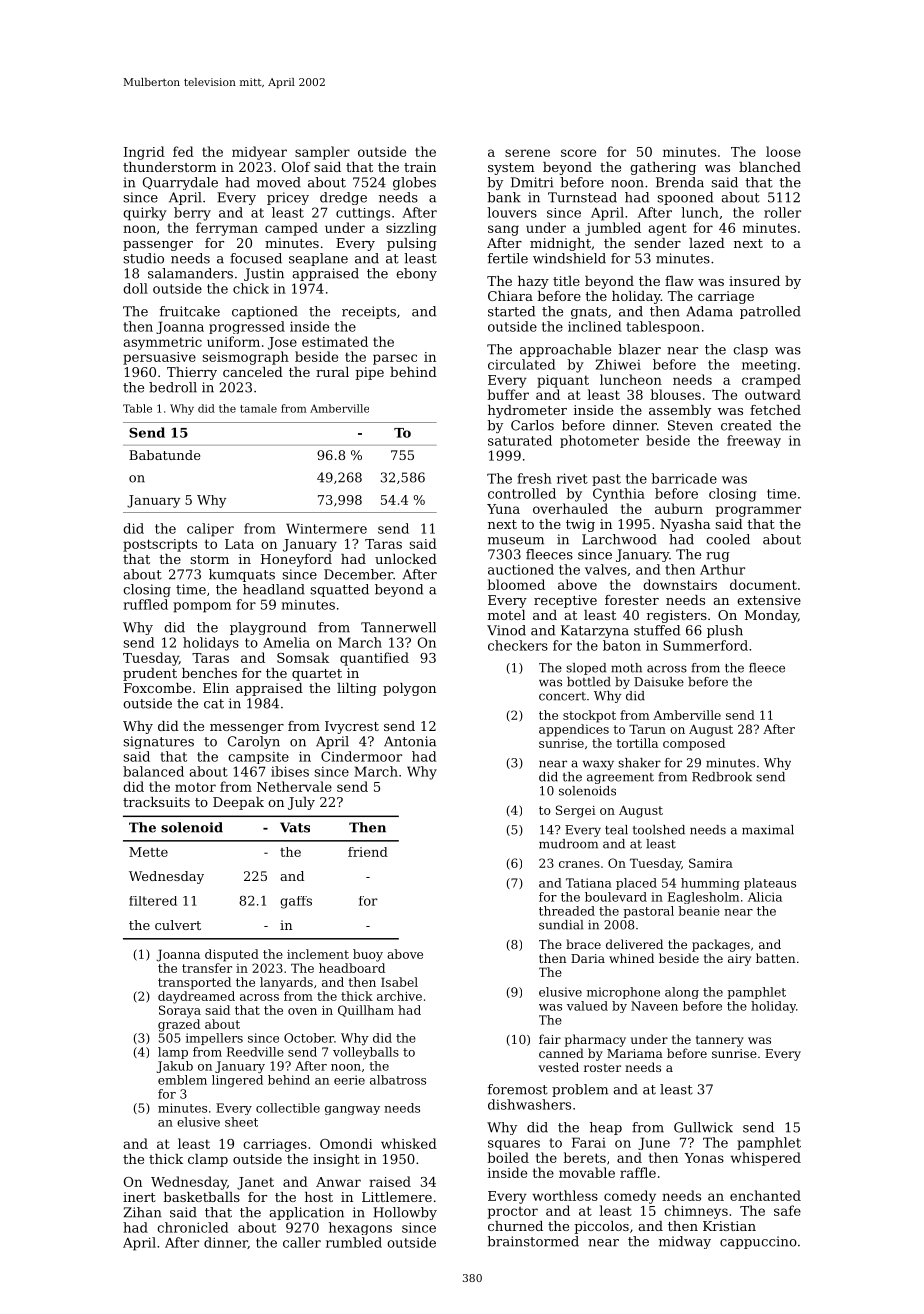 The image size is (924, 1314). I want to click on Lata, so click(239, 544).
